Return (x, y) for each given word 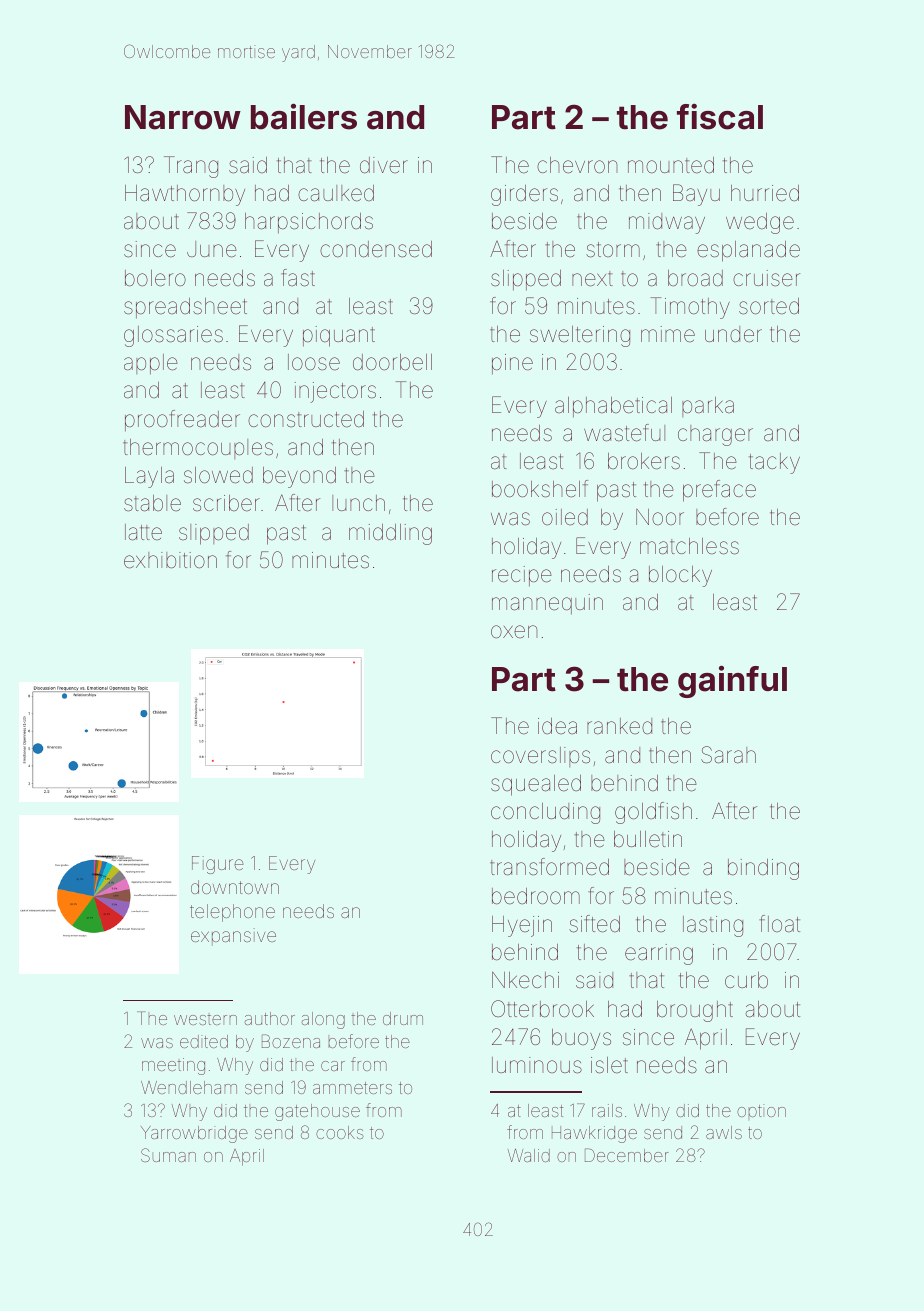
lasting (713, 926)
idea (557, 726)
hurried (765, 193)
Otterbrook (542, 1009)
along (323, 1020)
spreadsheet (185, 308)
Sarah (728, 755)
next (592, 279)
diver (384, 165)
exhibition (170, 560)
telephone (232, 913)
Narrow (183, 117)
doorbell (392, 362)
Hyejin (522, 926)
